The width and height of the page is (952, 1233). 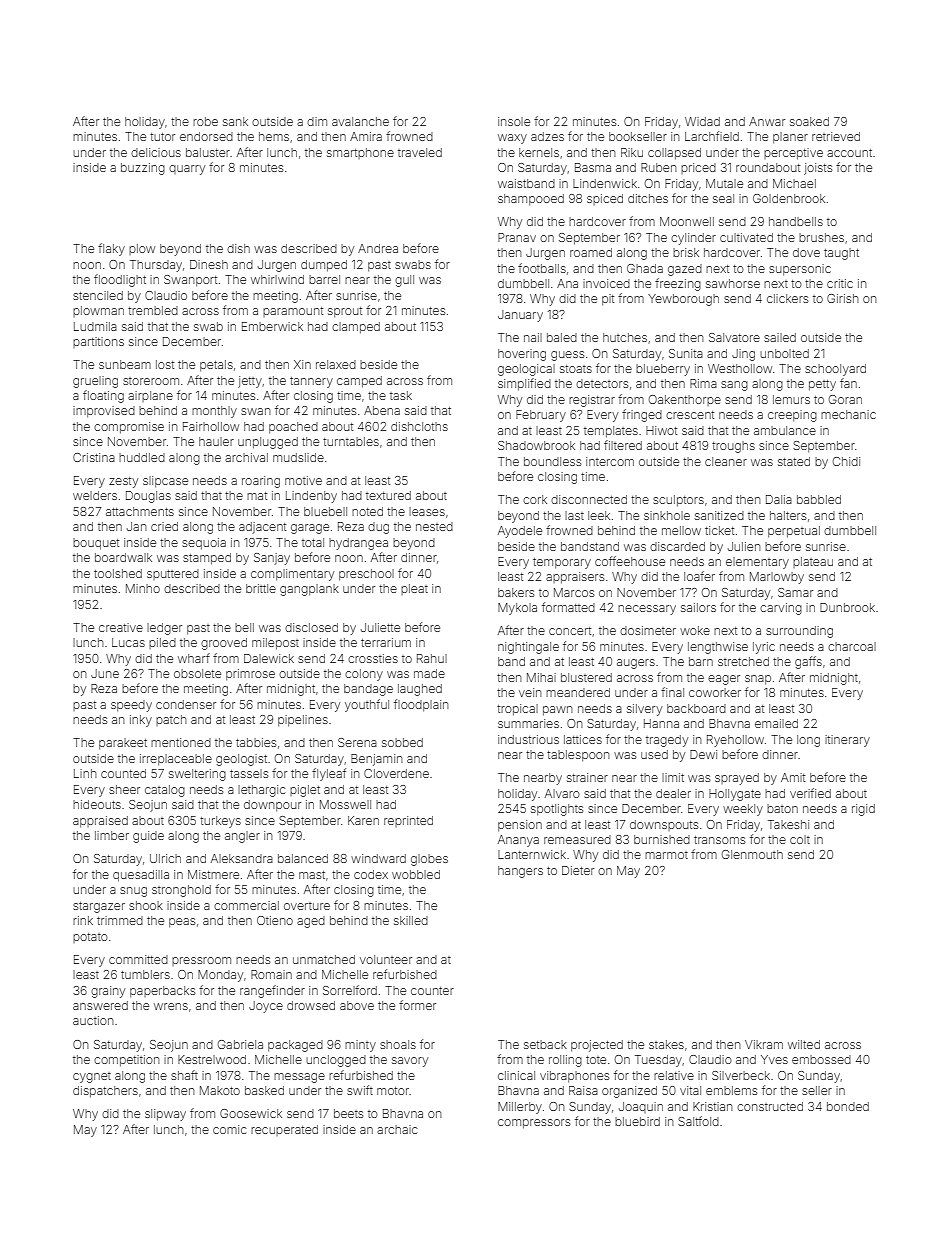 I want to click on wharf, so click(x=194, y=658).
